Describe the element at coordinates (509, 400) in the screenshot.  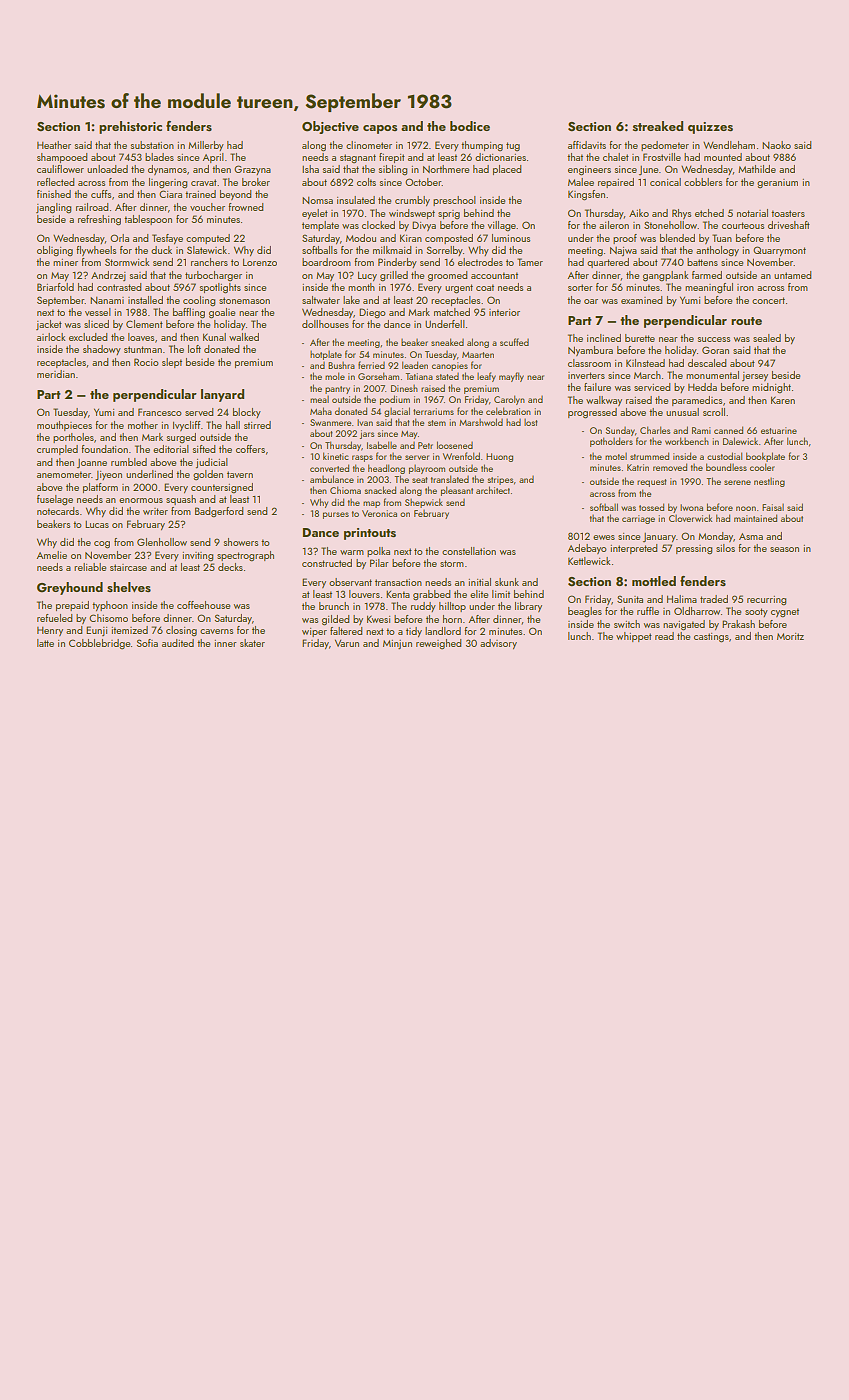
I see `Carolyn` at that location.
